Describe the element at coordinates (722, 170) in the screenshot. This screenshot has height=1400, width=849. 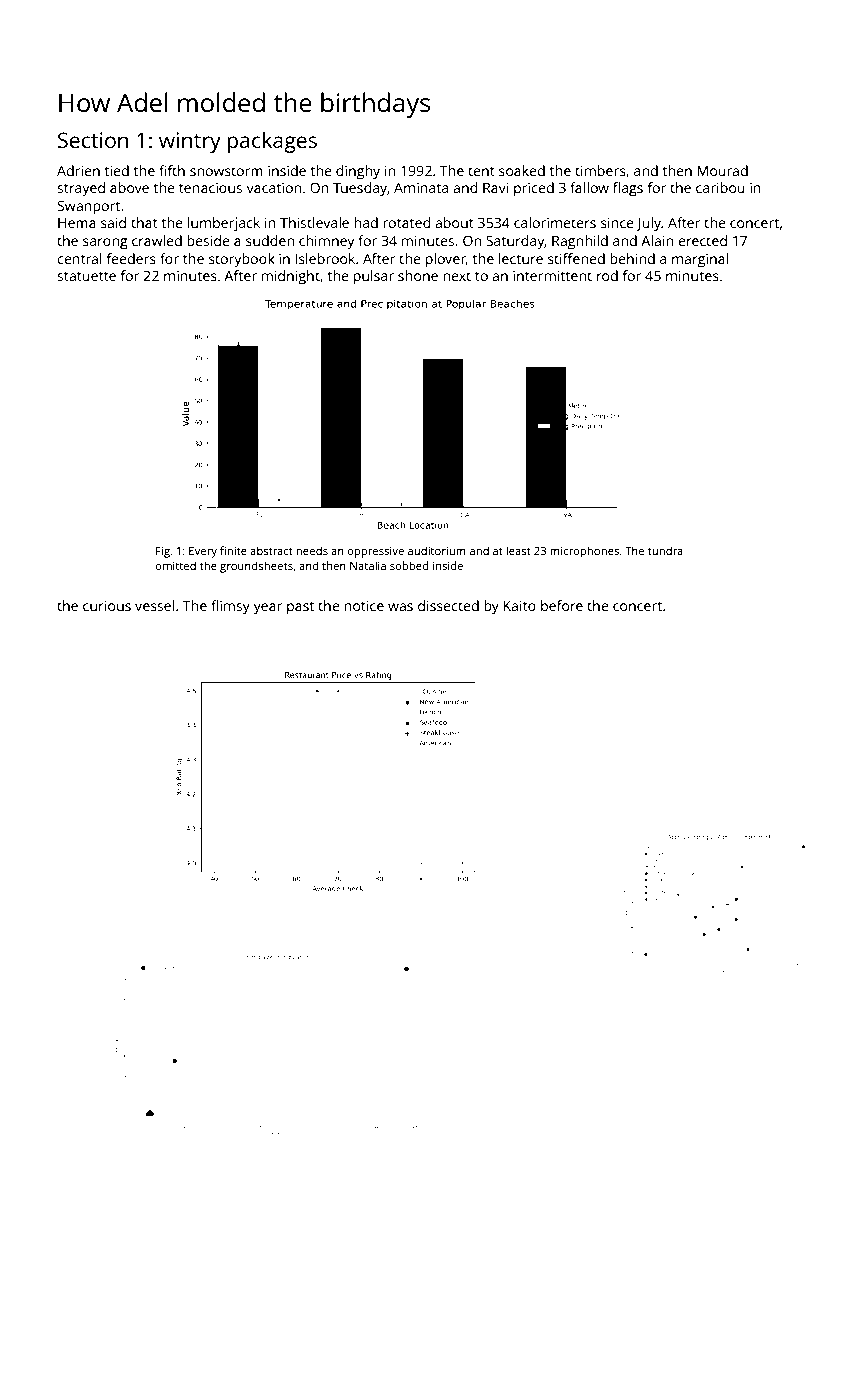
I see `Mourad` at that location.
